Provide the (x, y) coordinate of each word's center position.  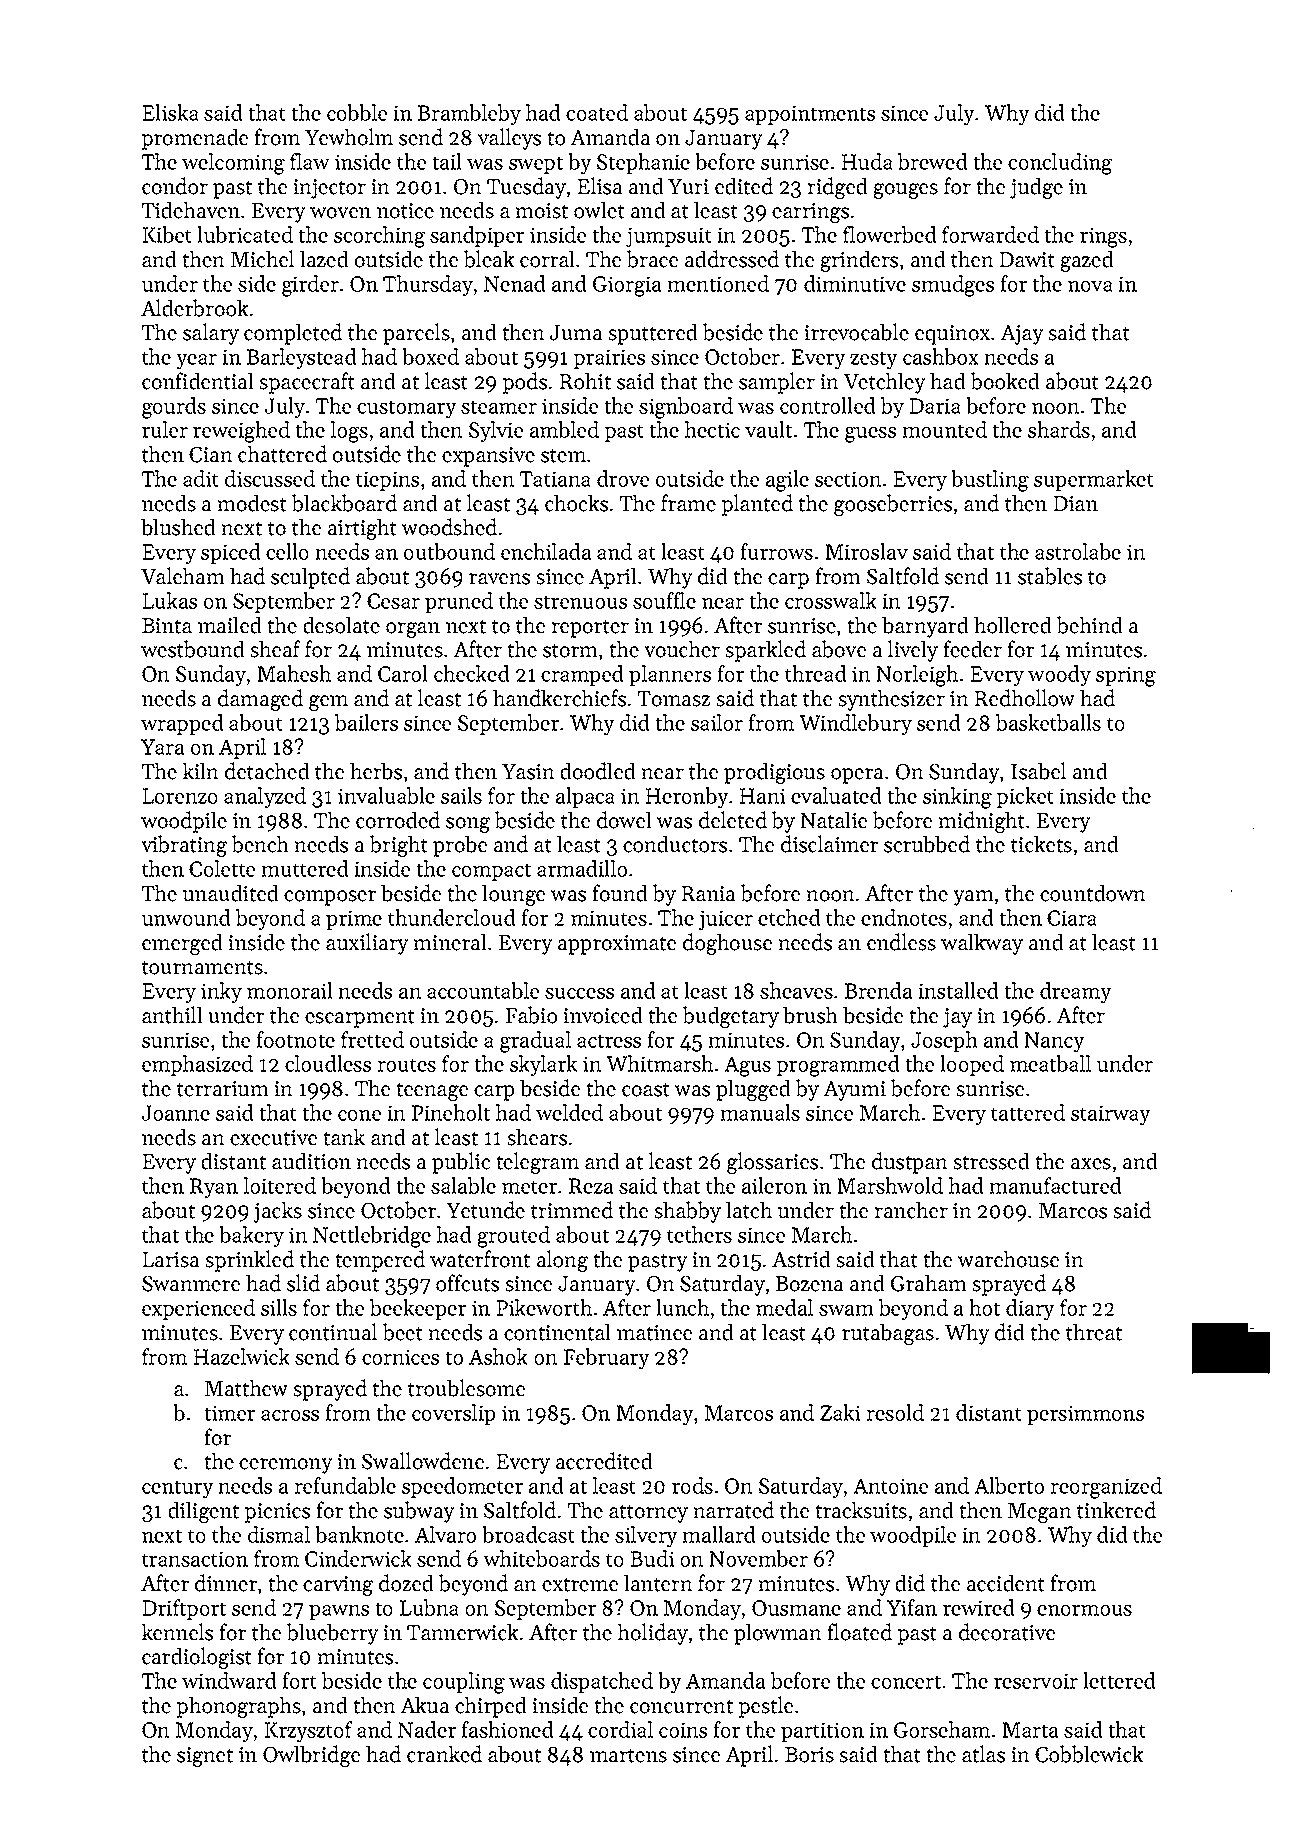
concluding (1060, 164)
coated (597, 112)
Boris (809, 1755)
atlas (983, 1754)
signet (205, 1757)
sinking (957, 798)
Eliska (170, 112)
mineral (450, 942)
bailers (366, 722)
